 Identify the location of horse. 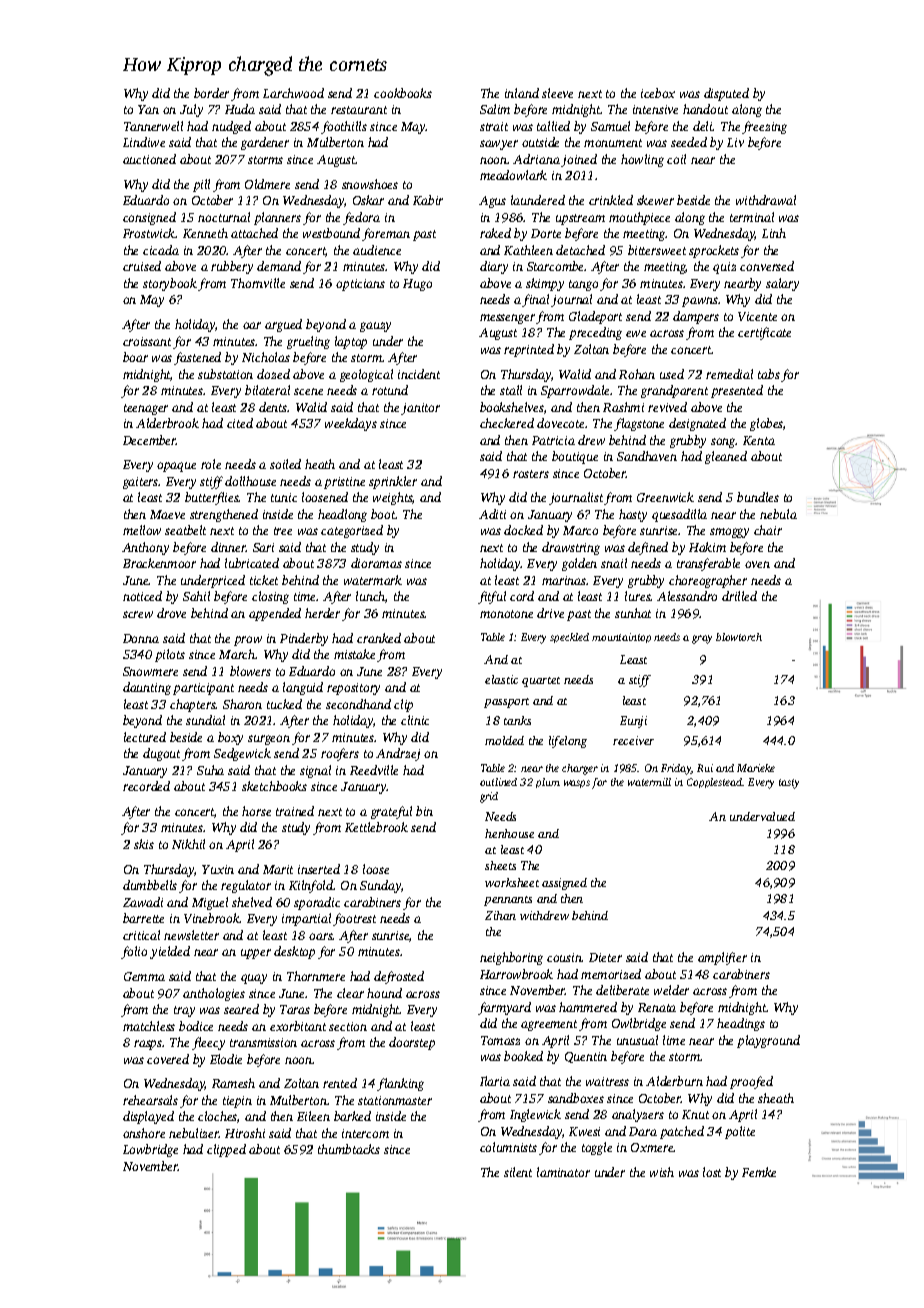
(256, 811).
